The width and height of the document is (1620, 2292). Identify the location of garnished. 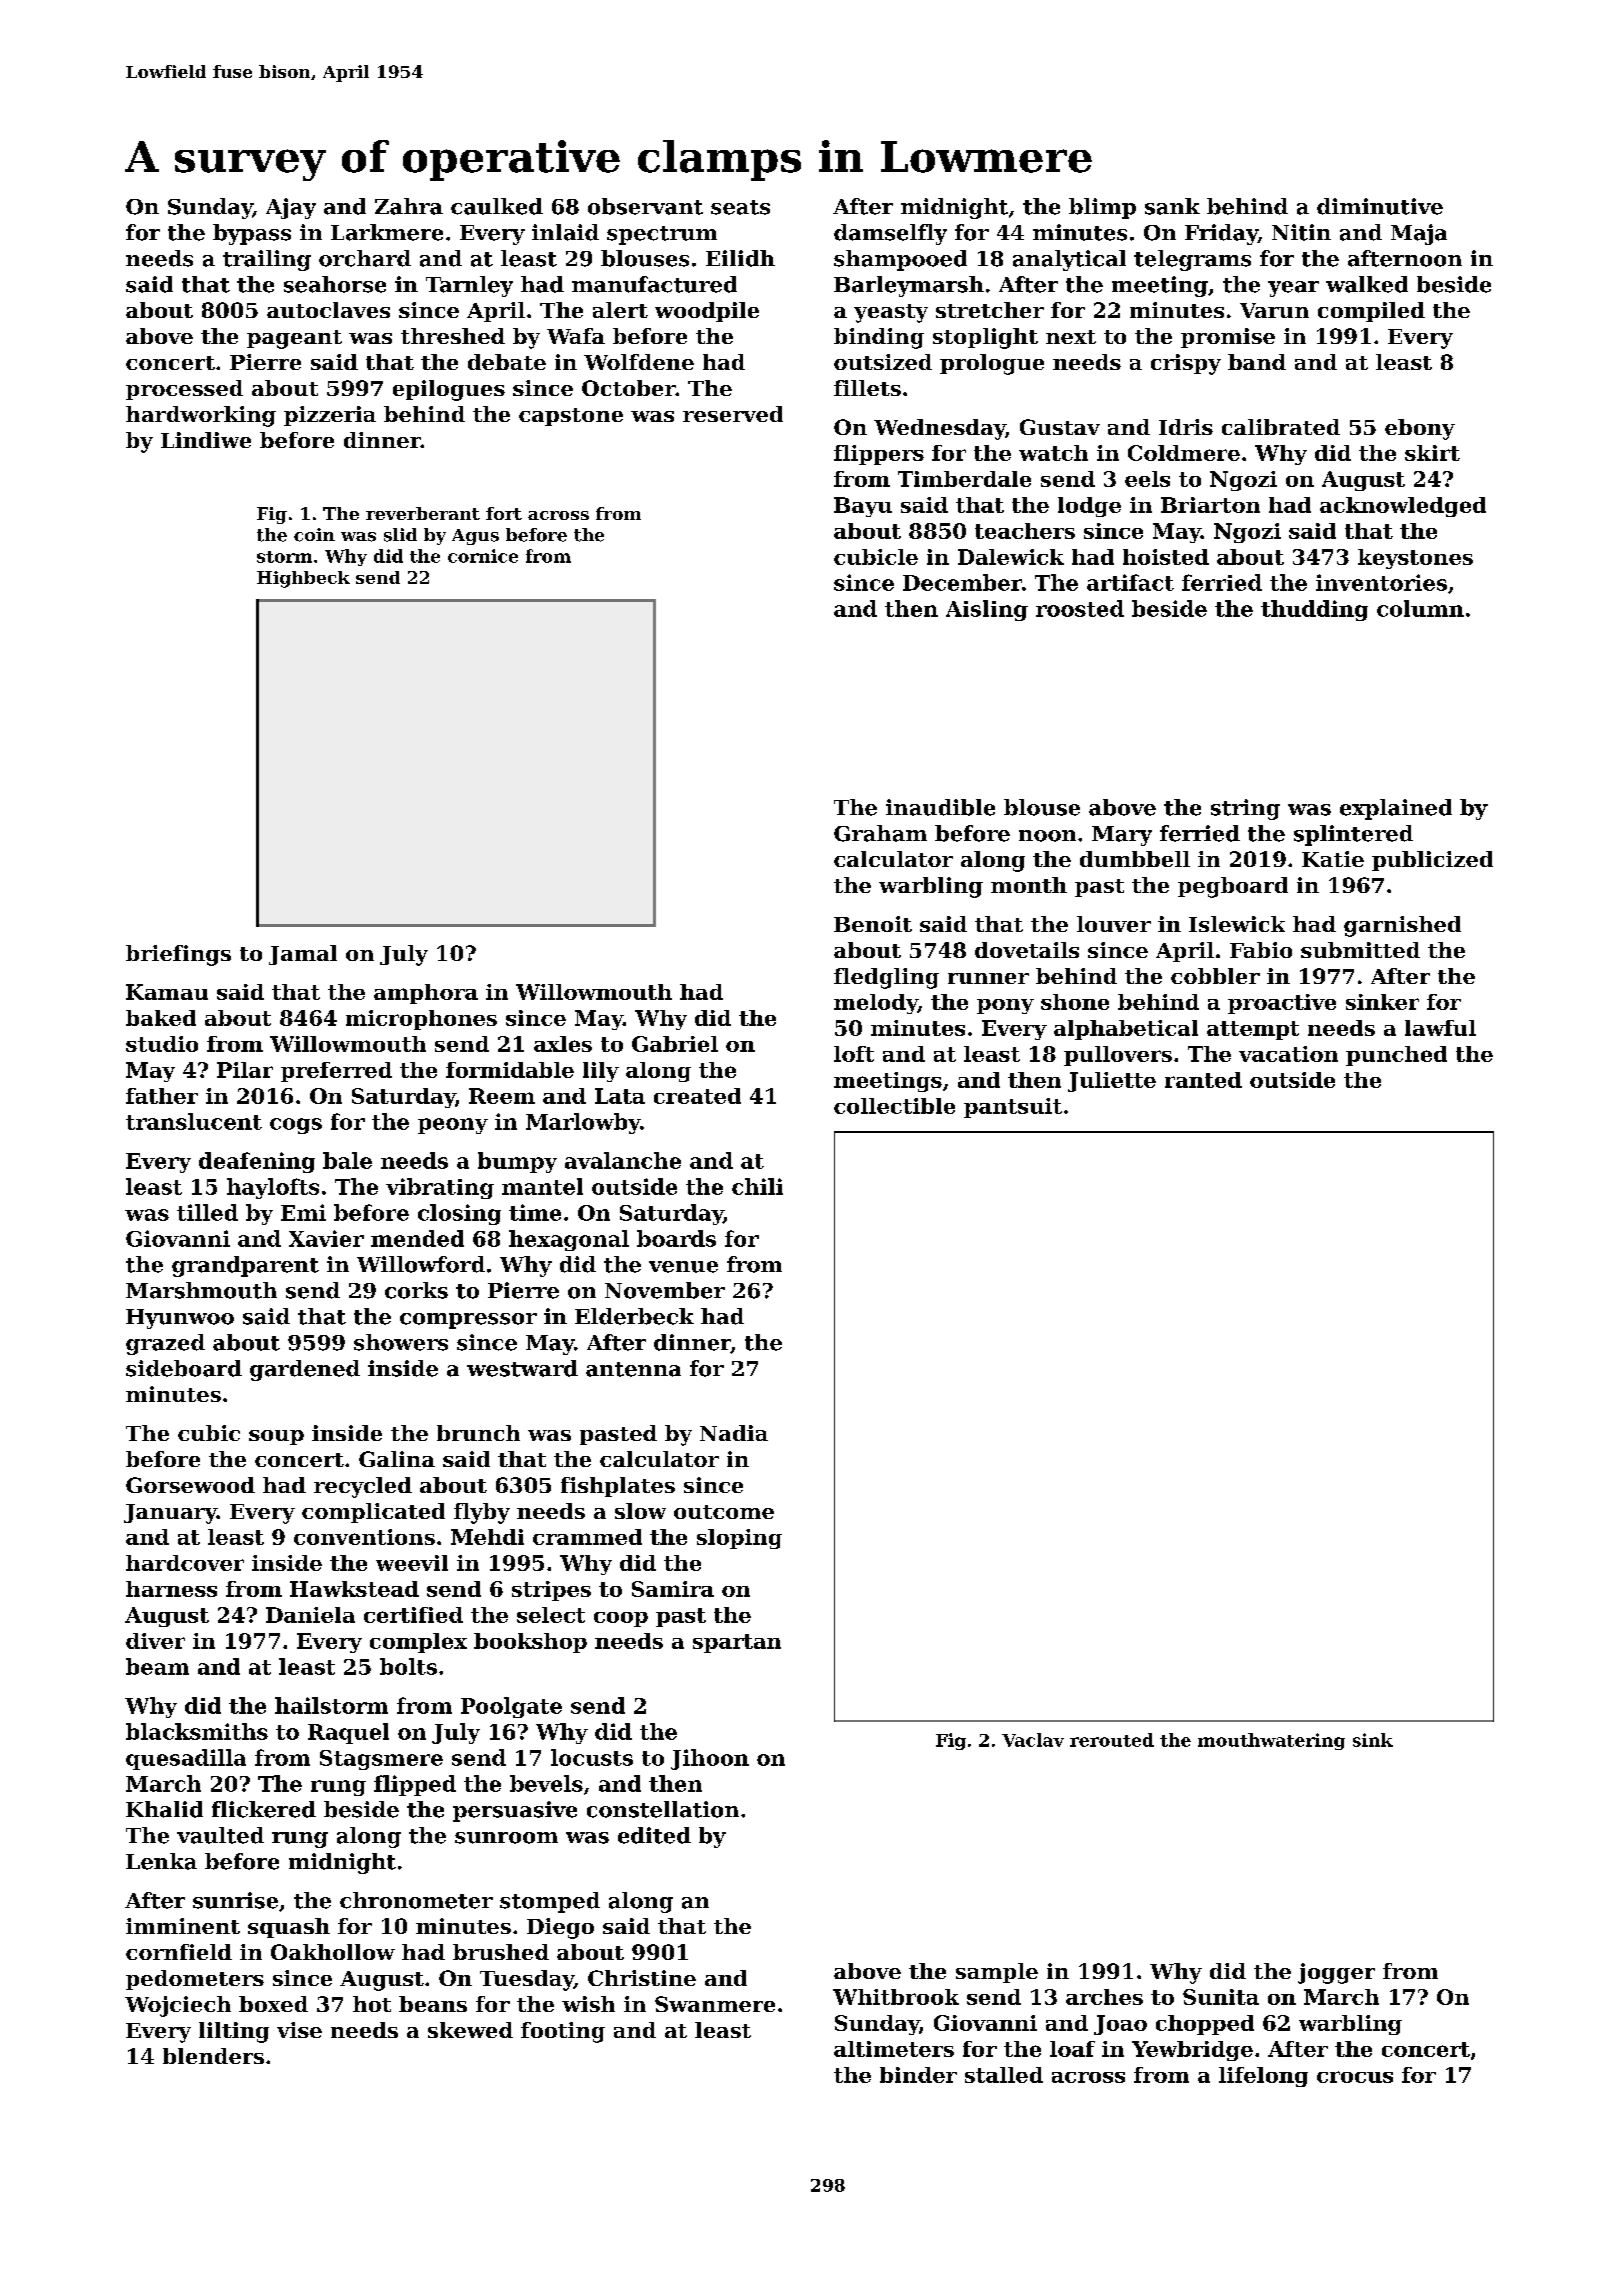
(1402, 926).
